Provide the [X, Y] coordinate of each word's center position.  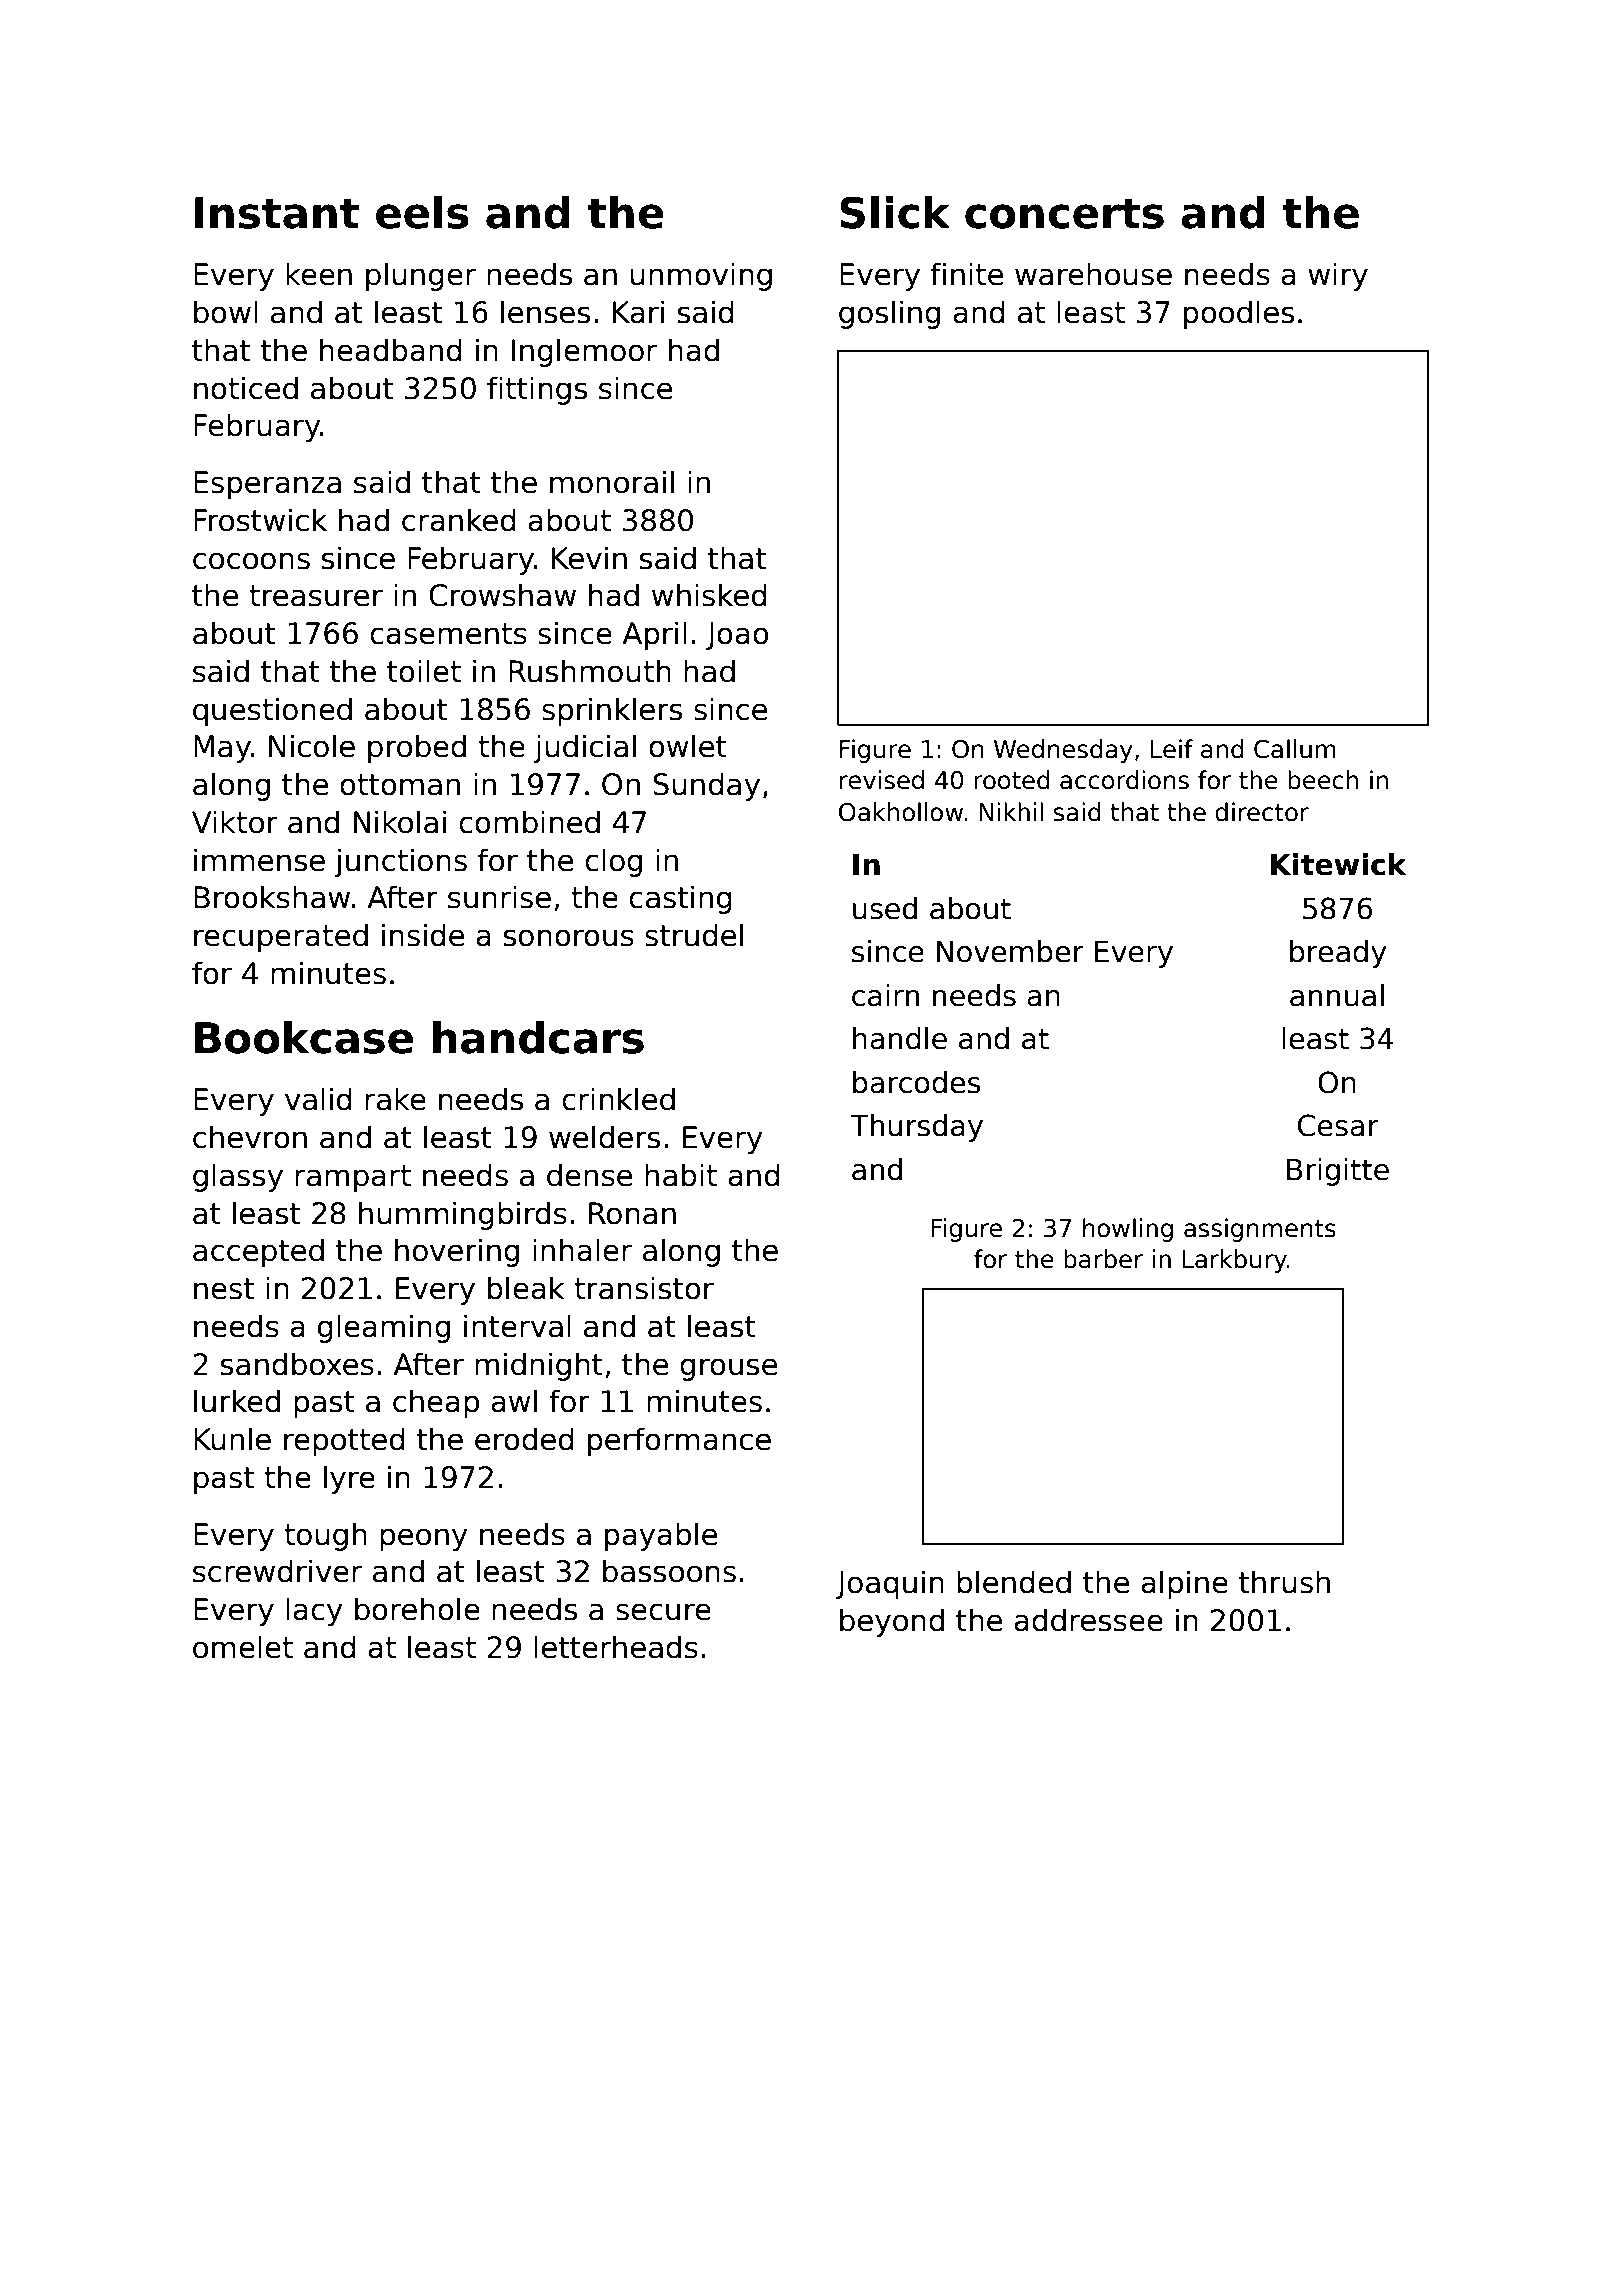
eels [422, 212]
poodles [1239, 314]
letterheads [616, 1647]
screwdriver [277, 1571]
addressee [1088, 1620]
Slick [895, 212]
